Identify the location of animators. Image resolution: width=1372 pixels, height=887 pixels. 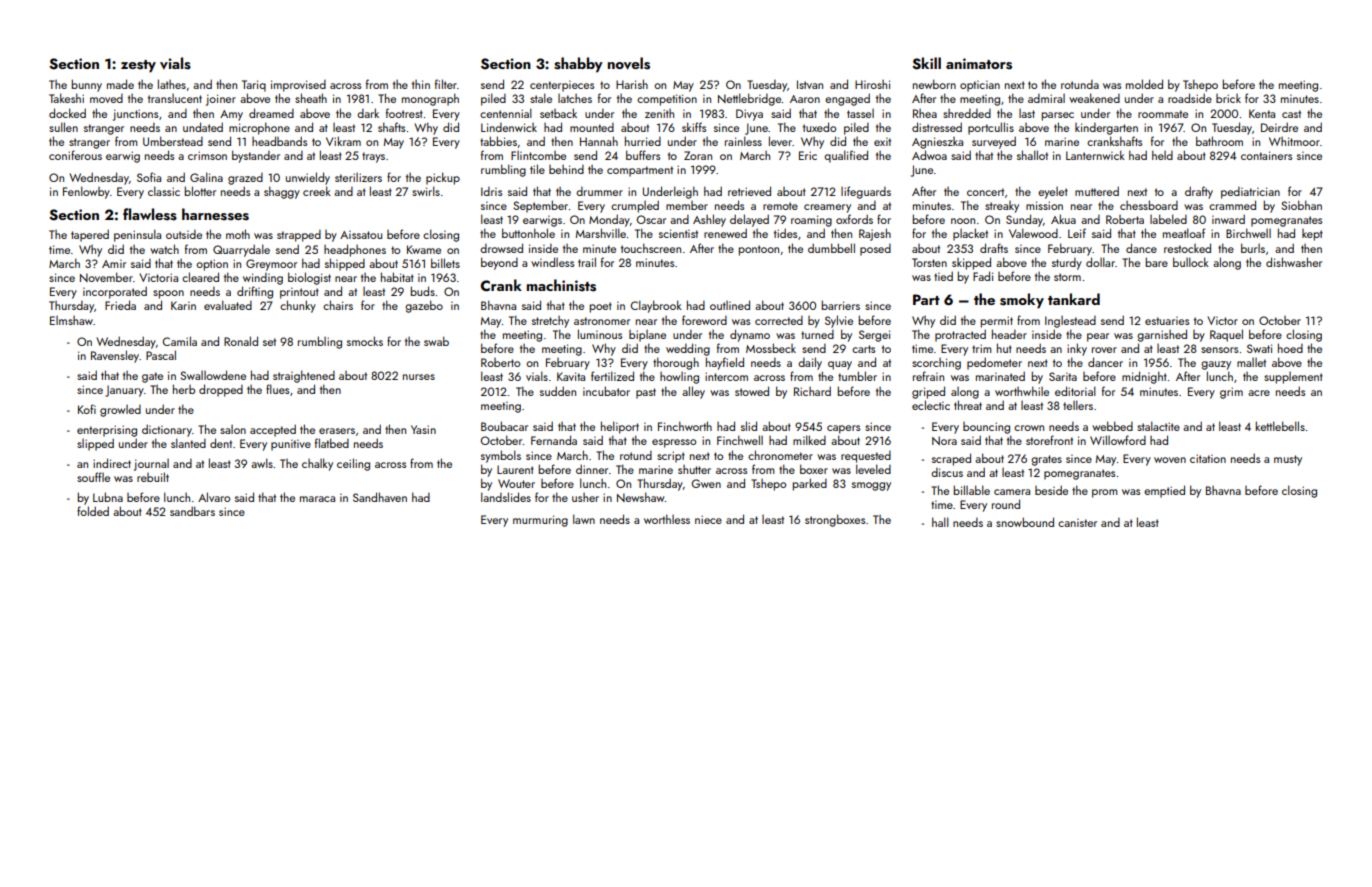
(979, 64).
